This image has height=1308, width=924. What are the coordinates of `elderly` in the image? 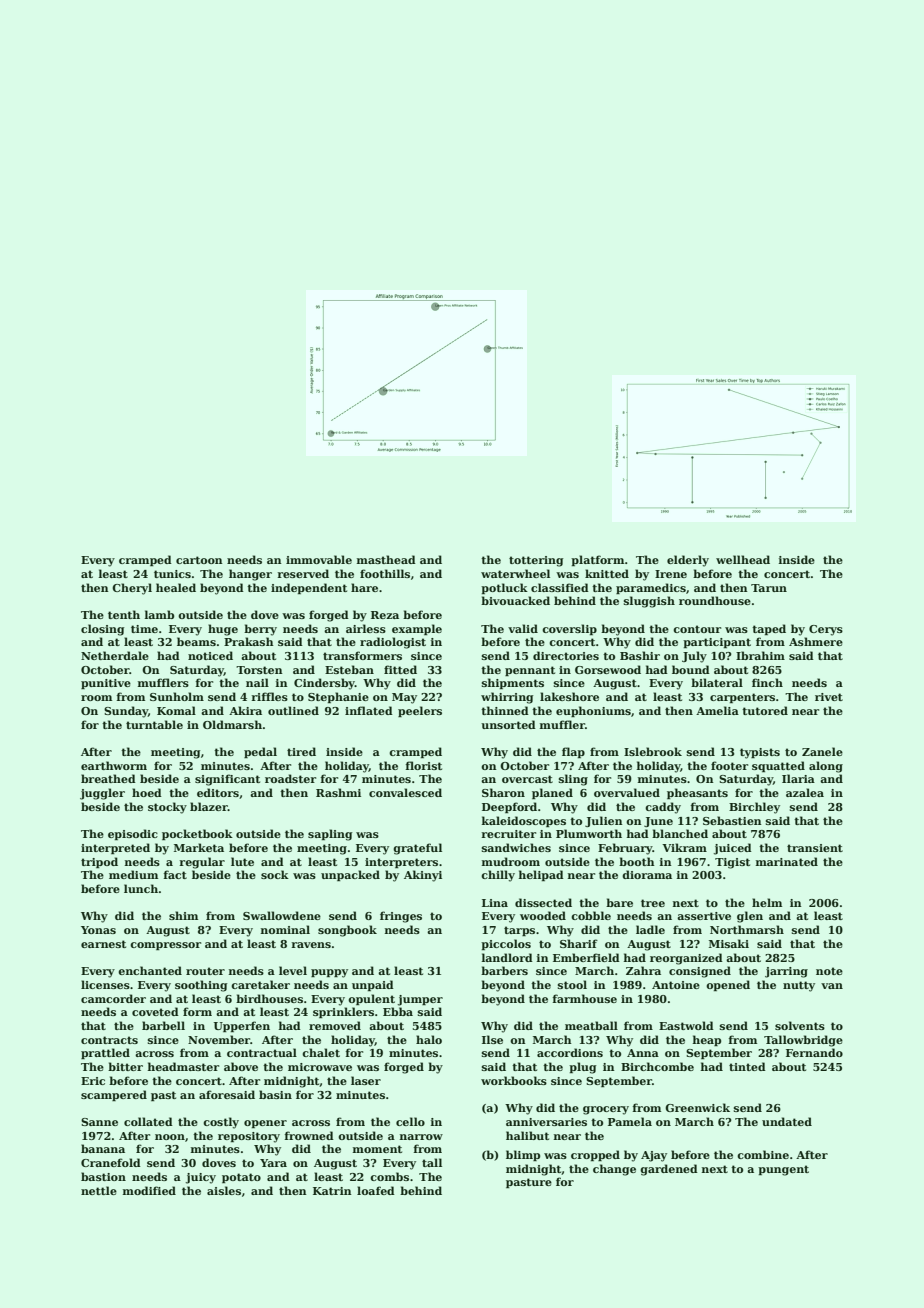 It's located at (688, 561).
